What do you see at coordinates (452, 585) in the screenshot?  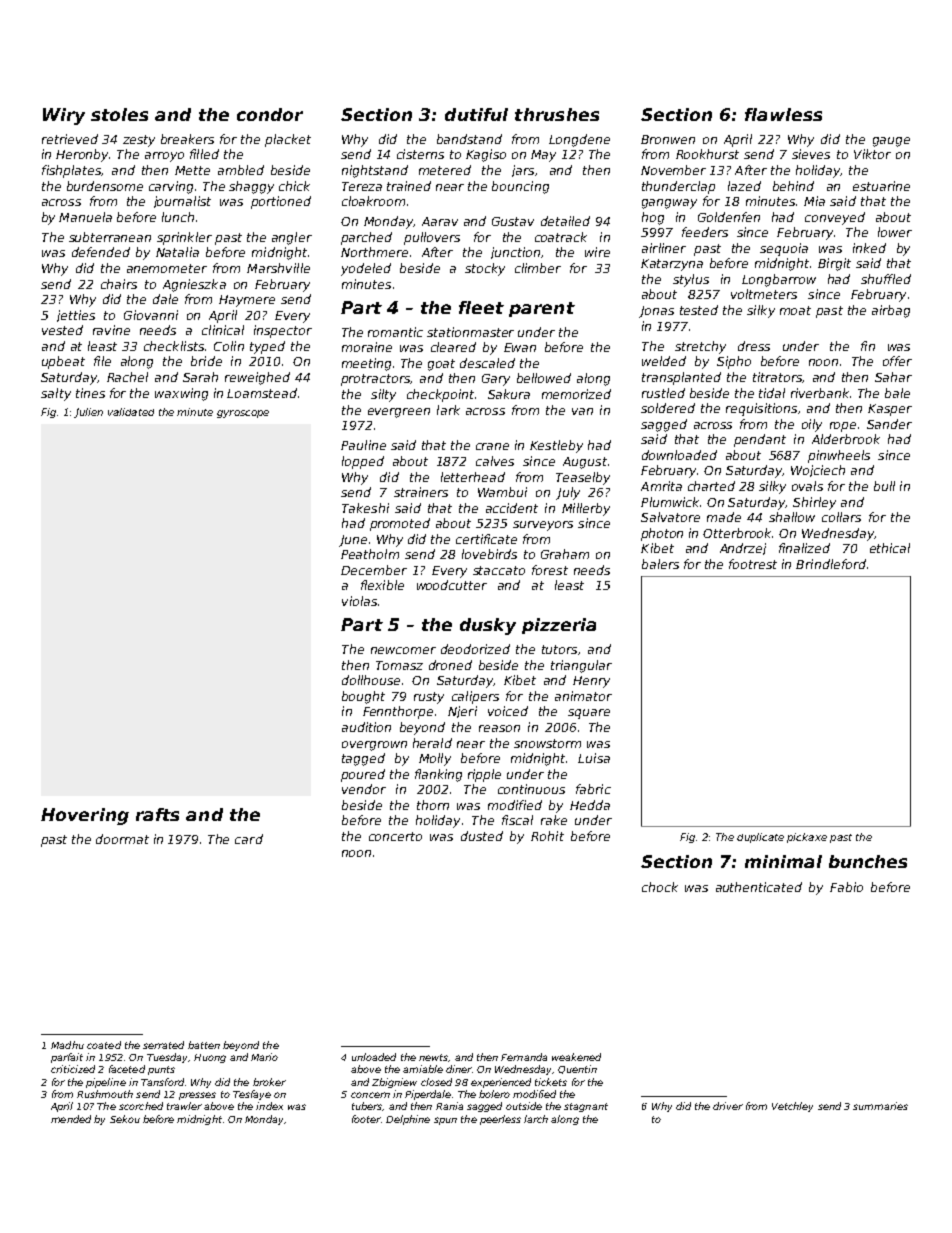 I see `woodcutter` at bounding box center [452, 585].
